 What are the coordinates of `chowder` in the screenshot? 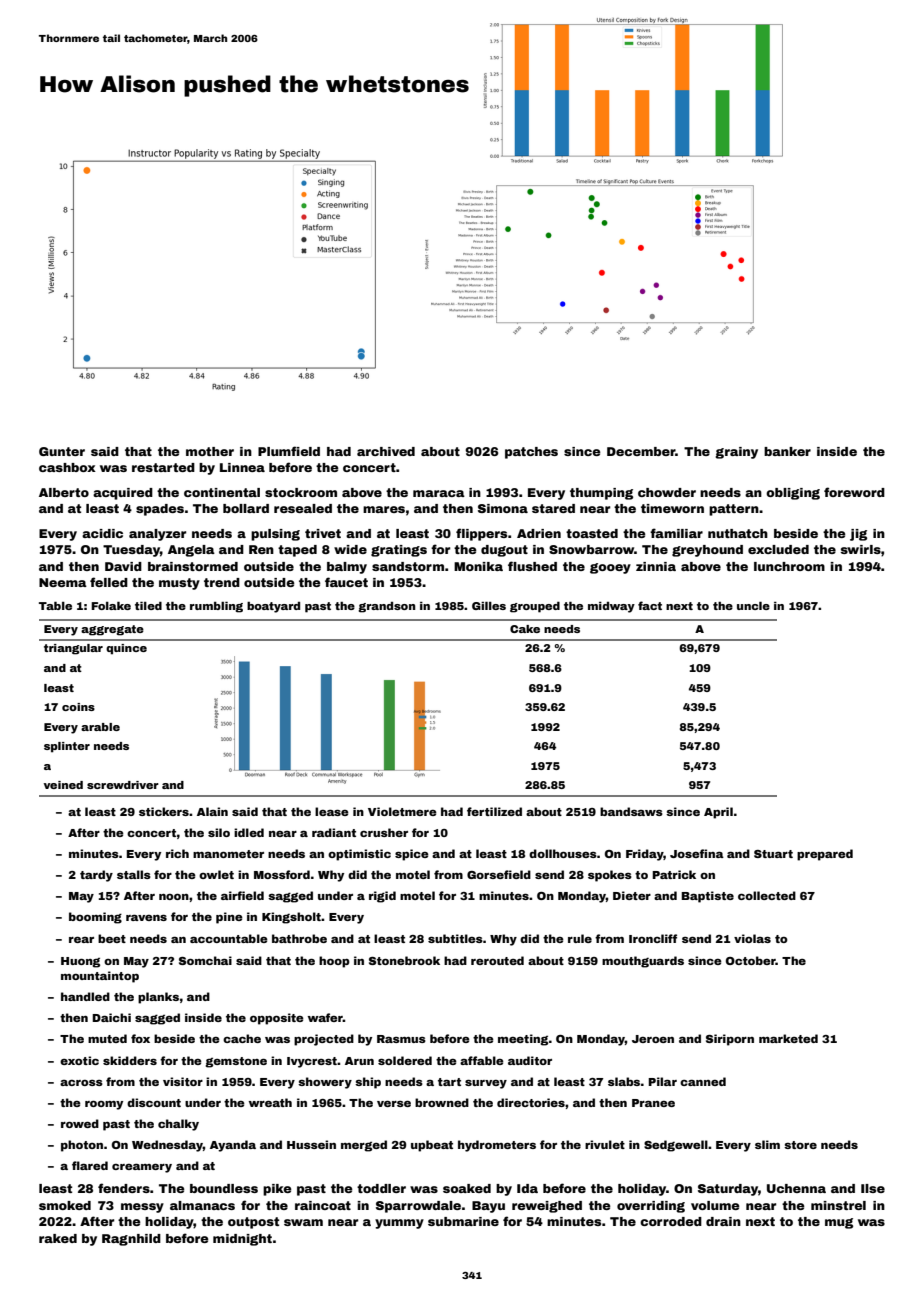 It's located at (667, 492).
